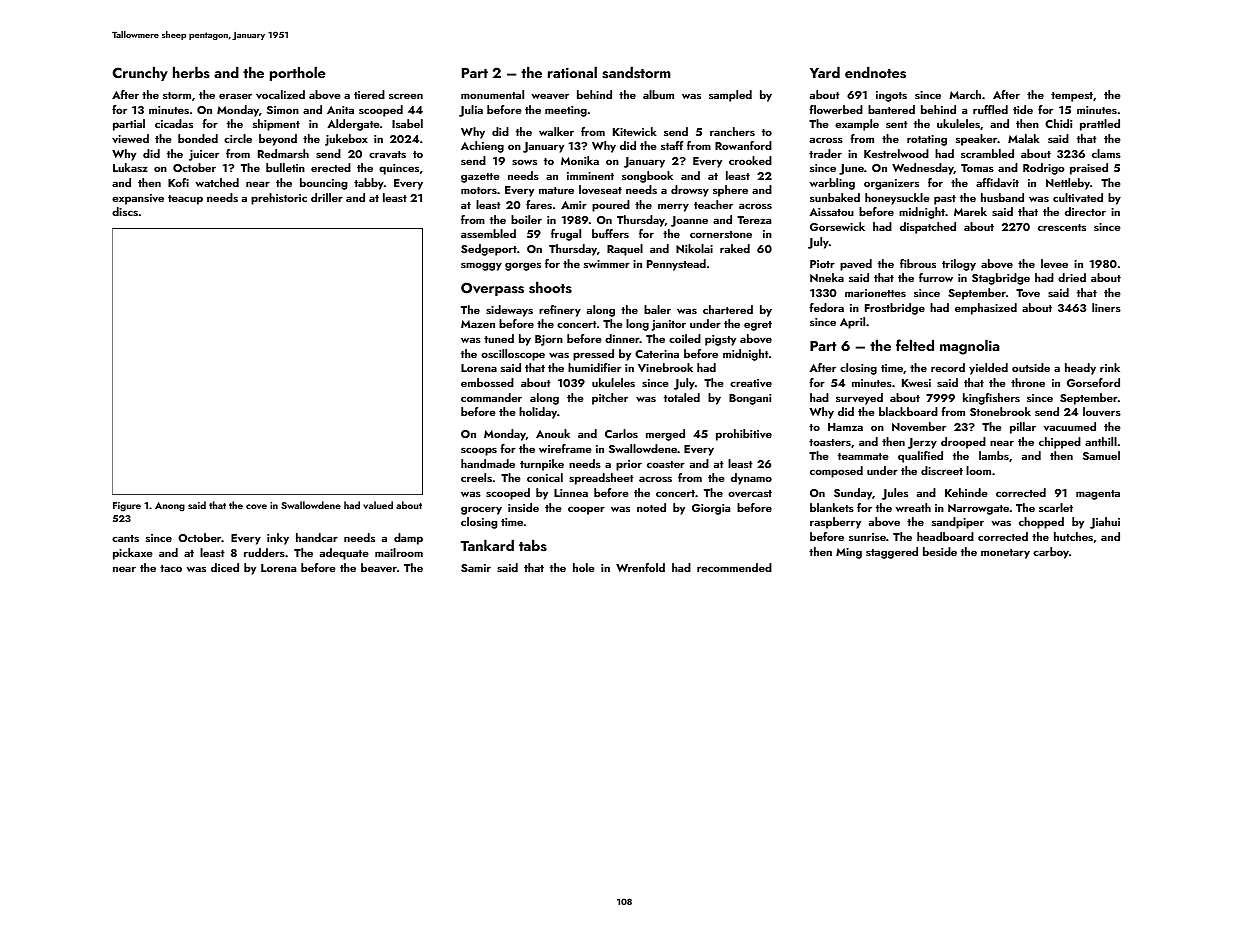  What do you see at coordinates (327, 197) in the screenshot?
I see `driller` at bounding box center [327, 197].
